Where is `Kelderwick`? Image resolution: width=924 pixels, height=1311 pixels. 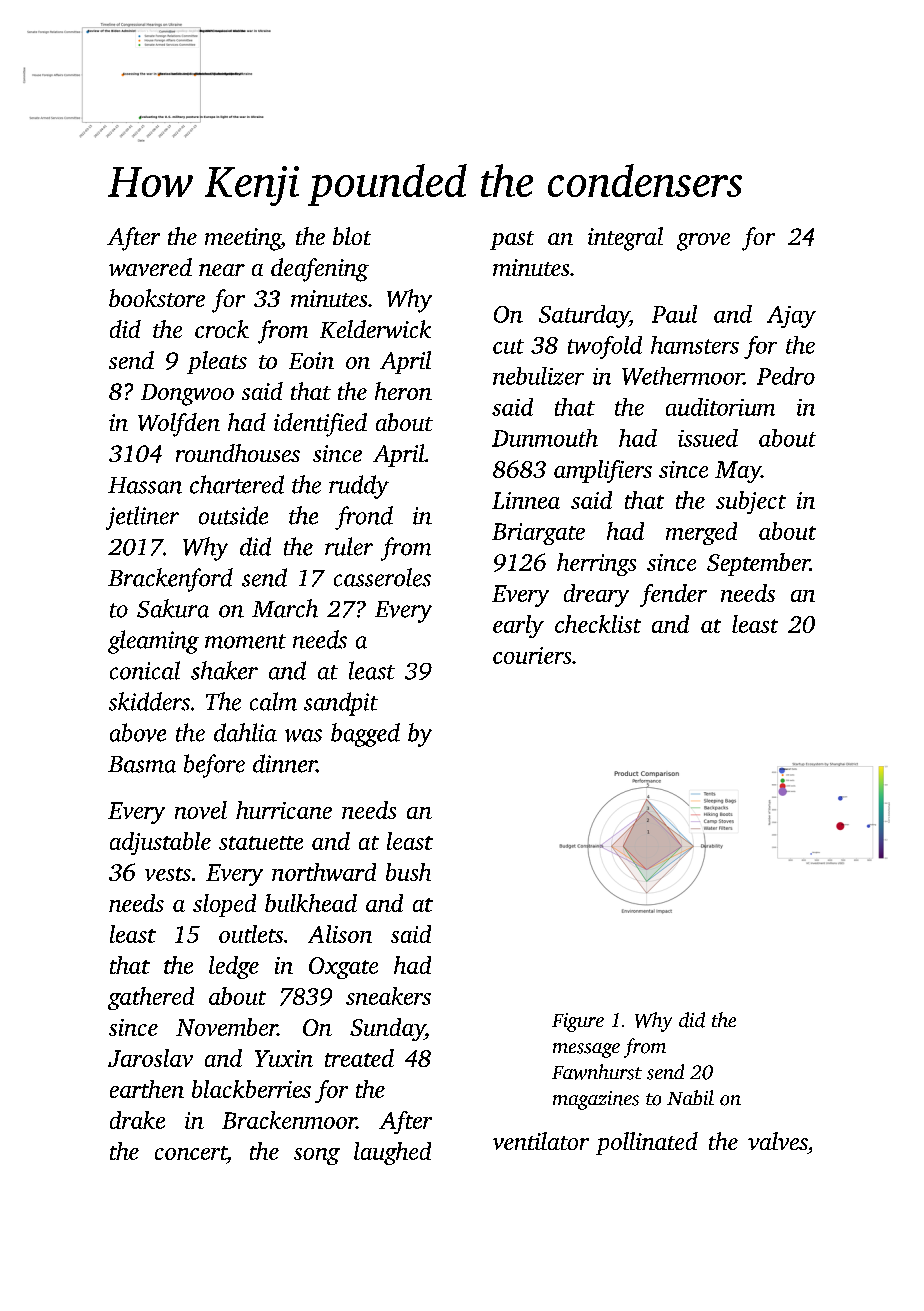 Kelderwick is located at coordinates (375, 329).
